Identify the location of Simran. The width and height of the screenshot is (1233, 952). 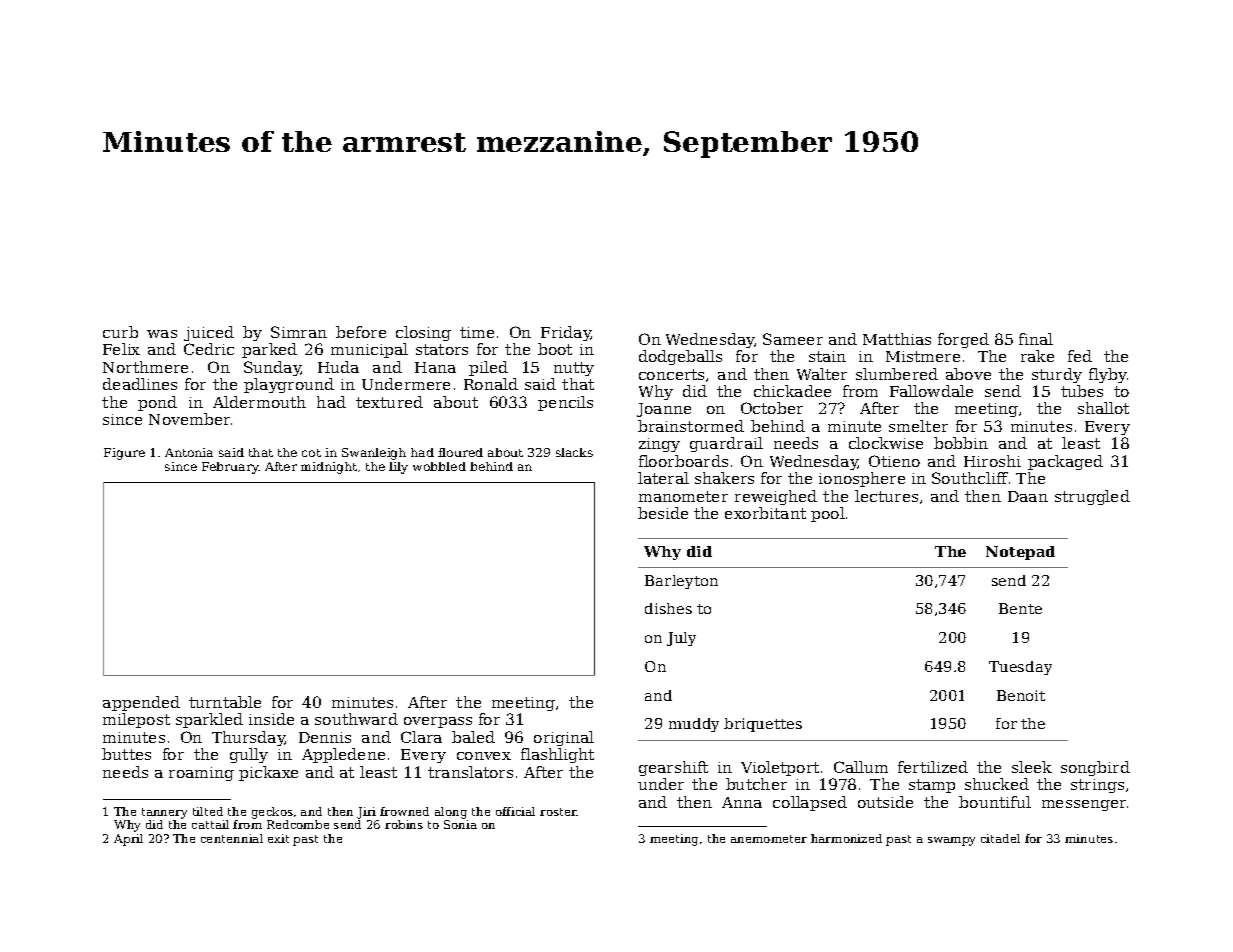
(299, 332).
